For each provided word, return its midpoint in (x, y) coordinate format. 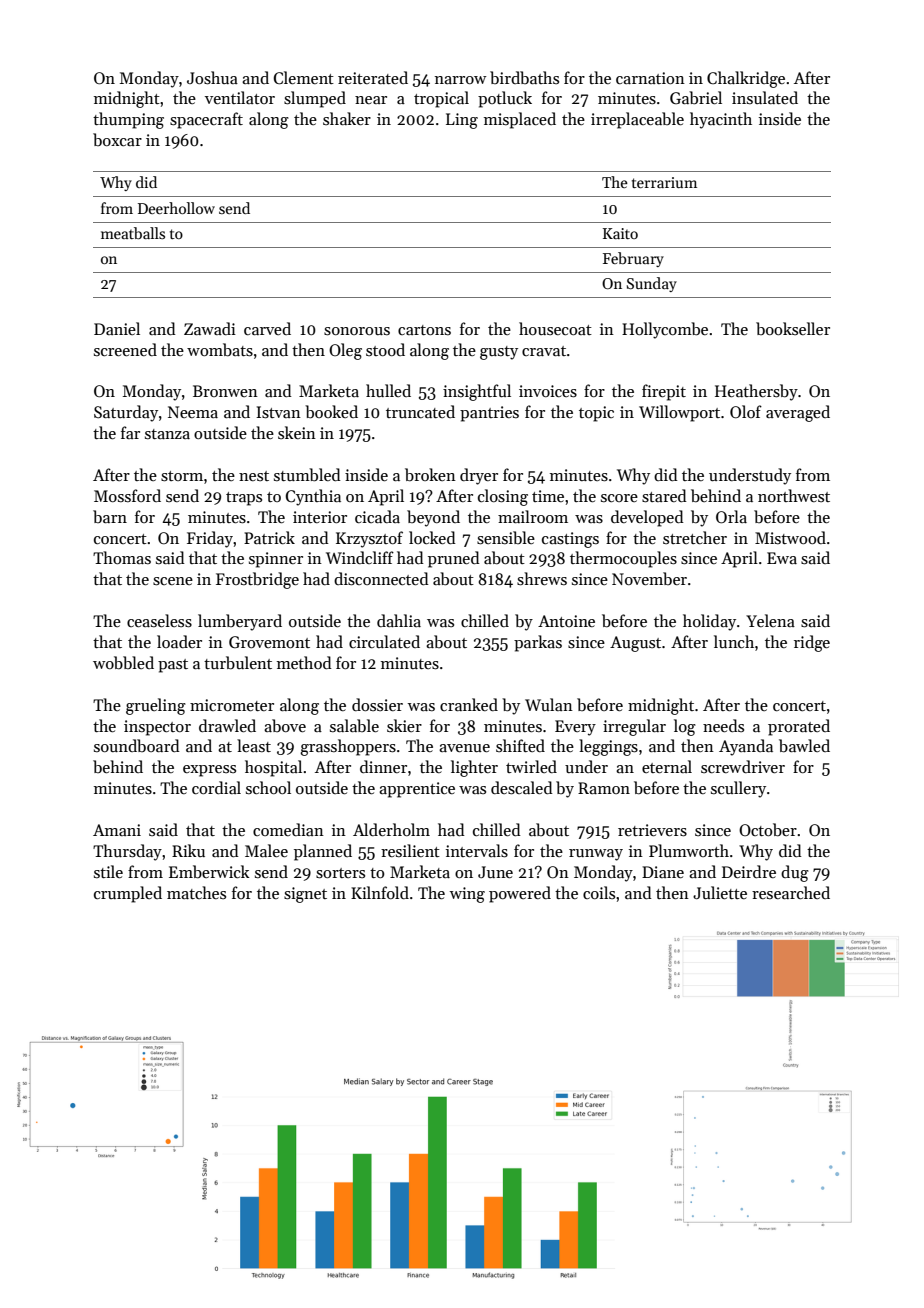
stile (108, 871)
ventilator (240, 97)
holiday (709, 622)
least (254, 745)
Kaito (620, 233)
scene (173, 581)
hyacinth (721, 120)
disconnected (381, 579)
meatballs (133, 233)
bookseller (793, 328)
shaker (347, 118)
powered (520, 894)
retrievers (652, 830)
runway (596, 855)
